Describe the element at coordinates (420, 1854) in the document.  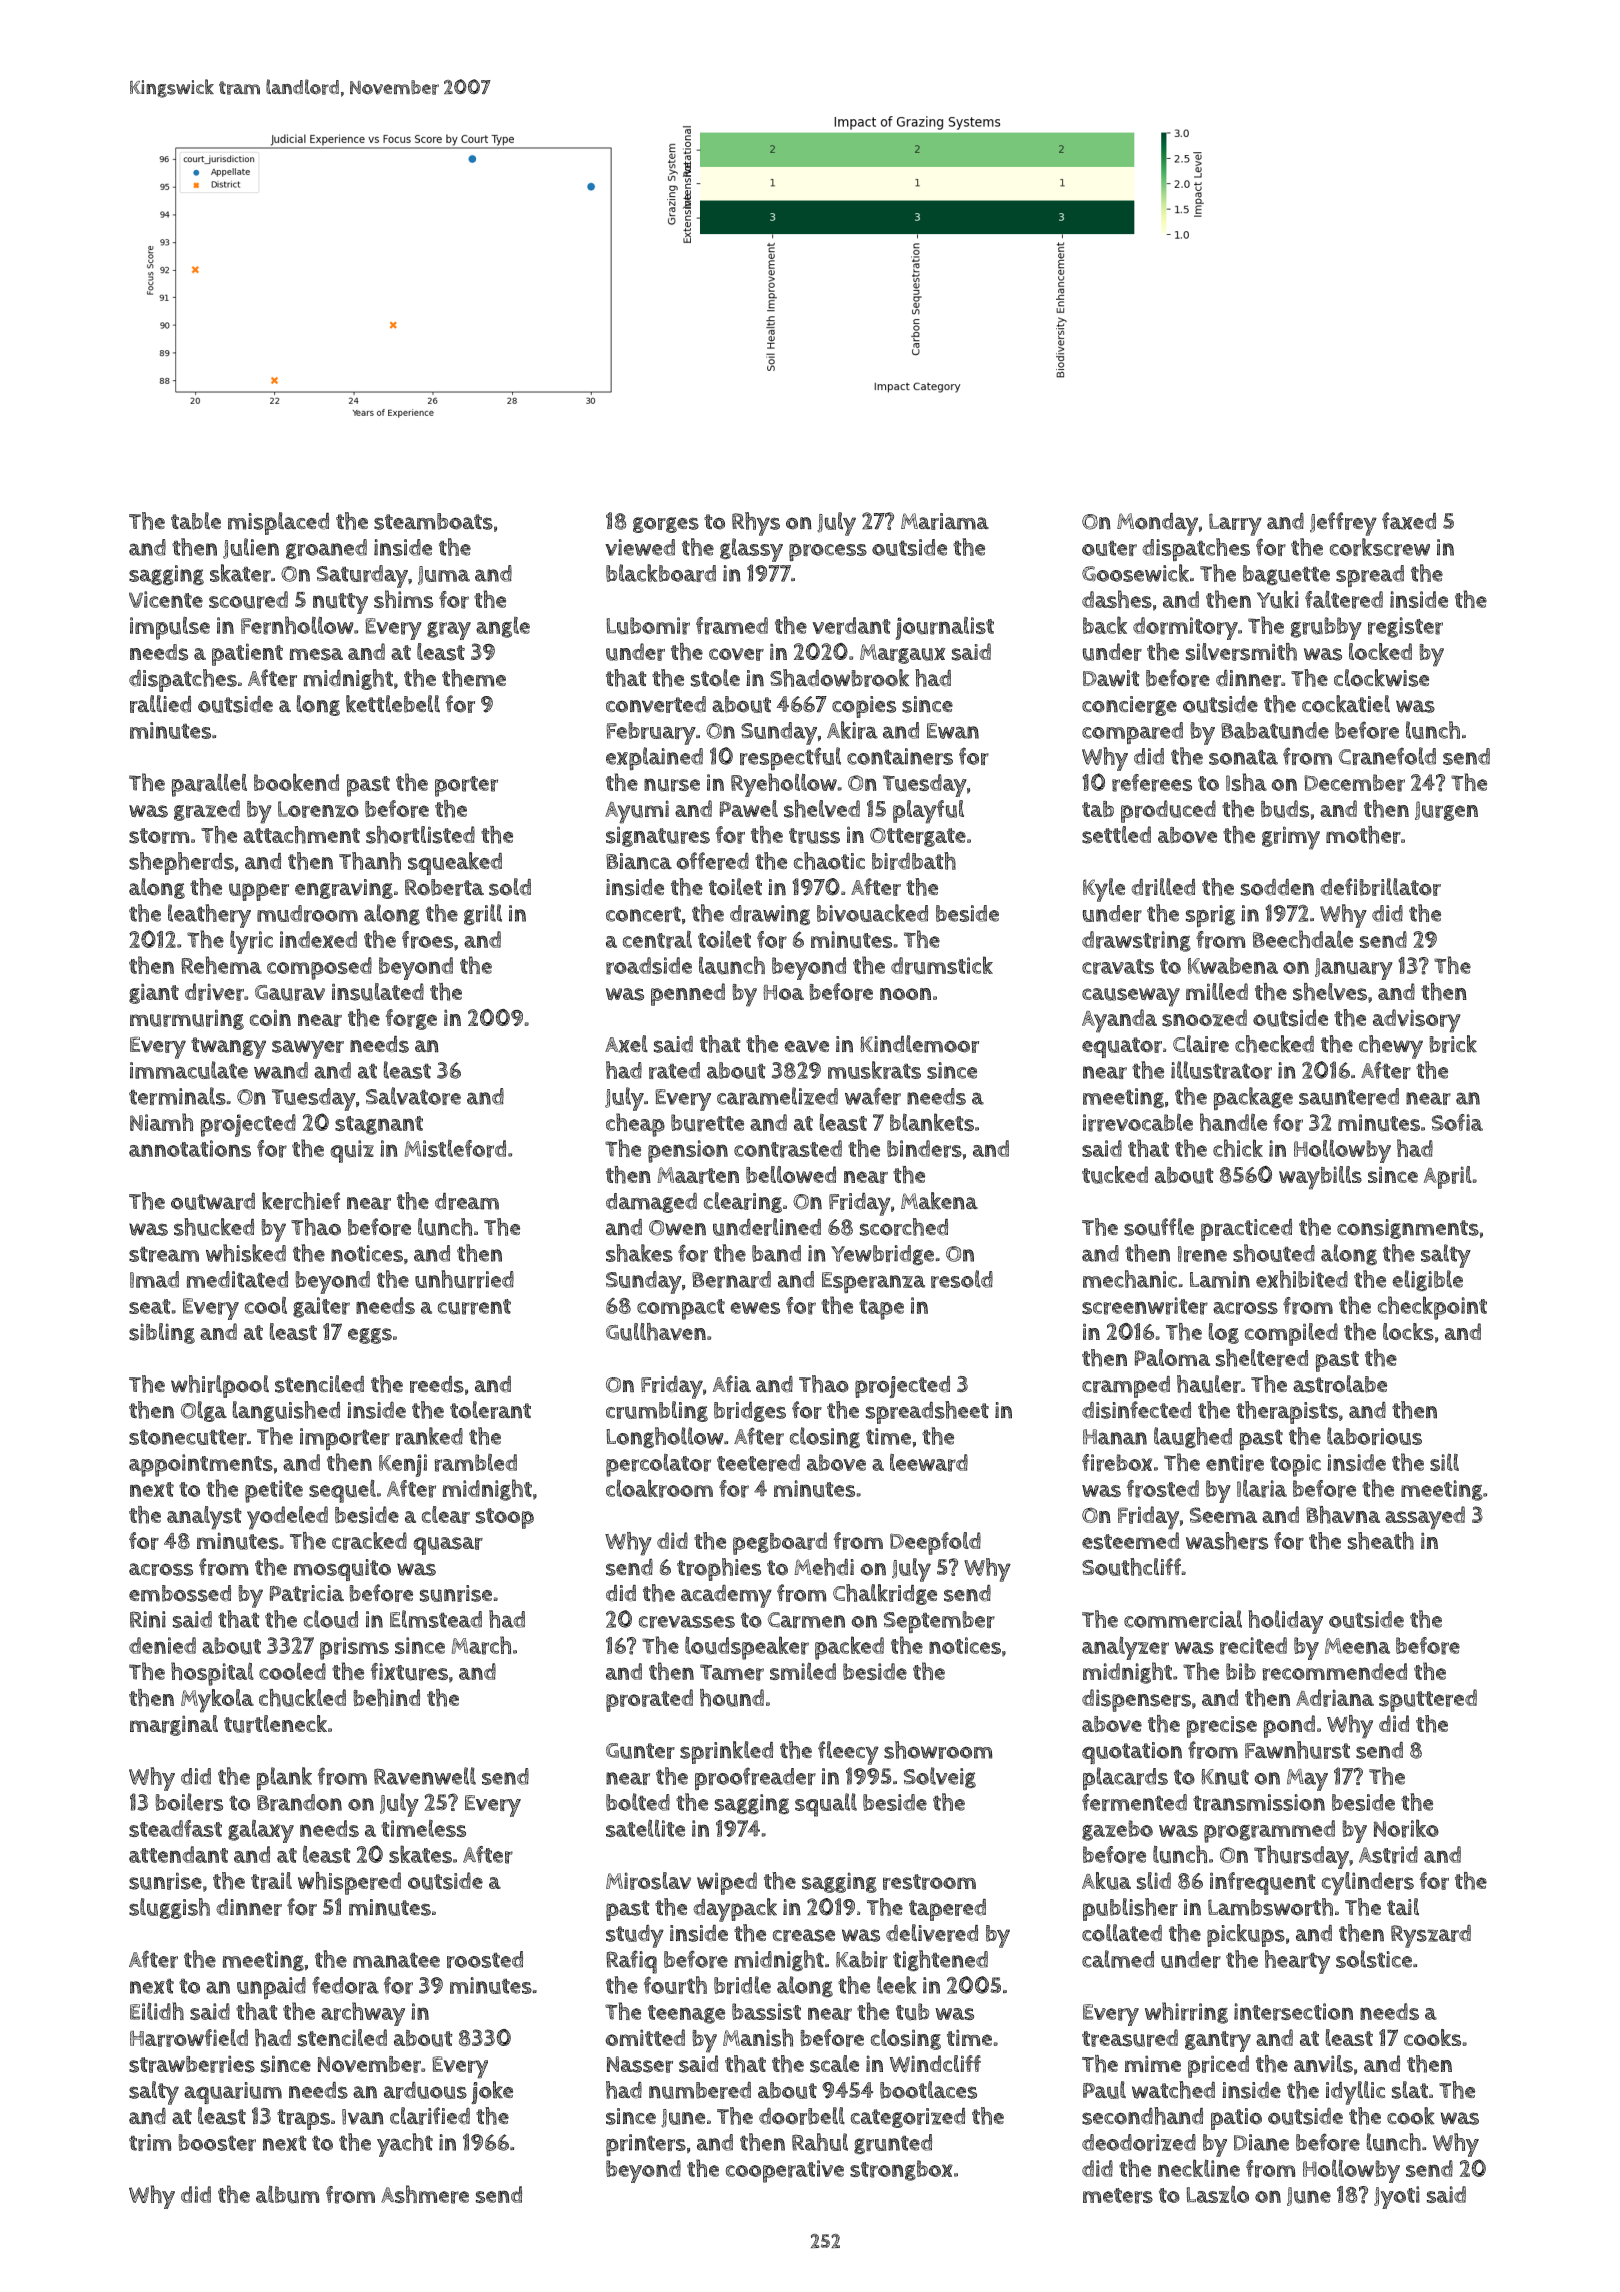
I see `skates` at that location.
